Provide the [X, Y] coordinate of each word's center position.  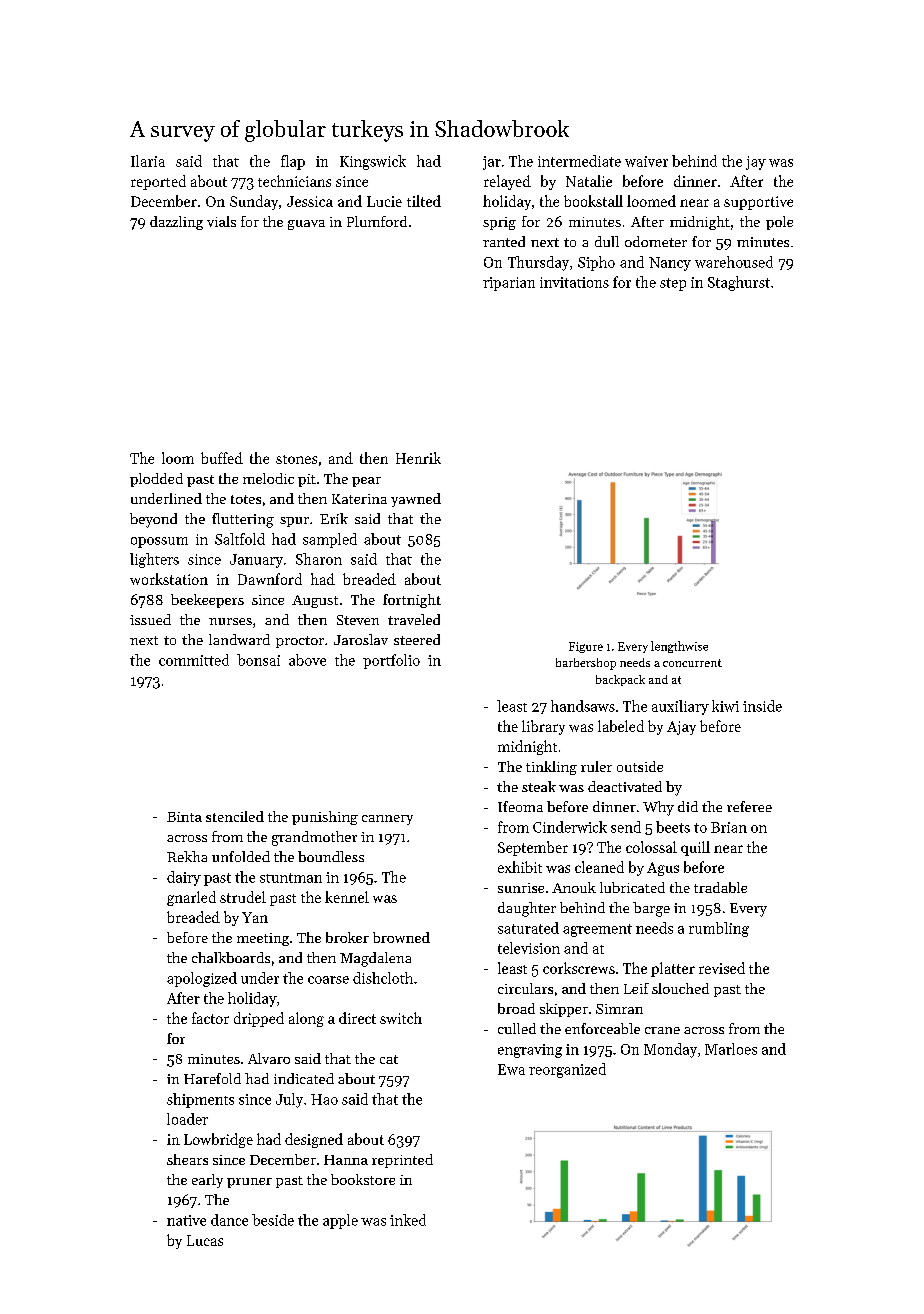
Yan [255, 917]
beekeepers [207, 601]
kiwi [725, 706]
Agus [663, 869]
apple [340, 1221]
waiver [646, 161]
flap [293, 162]
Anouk [574, 887]
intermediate [579, 161]
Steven [358, 620]
